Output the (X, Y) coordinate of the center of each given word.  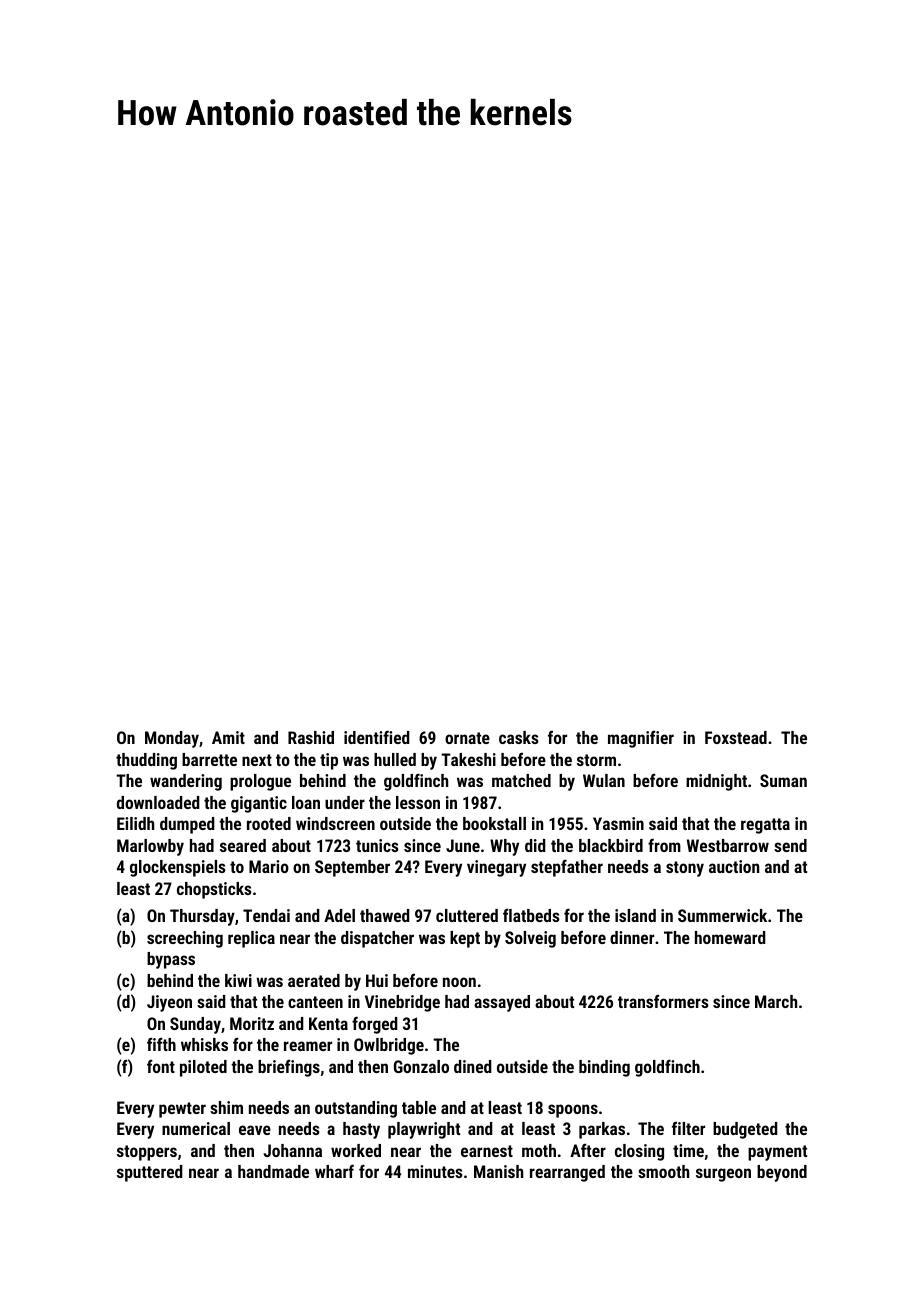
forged (375, 1025)
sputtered (150, 1173)
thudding (146, 761)
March (776, 1001)
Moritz (252, 1023)
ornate (467, 738)
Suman (783, 780)
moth (539, 1150)
